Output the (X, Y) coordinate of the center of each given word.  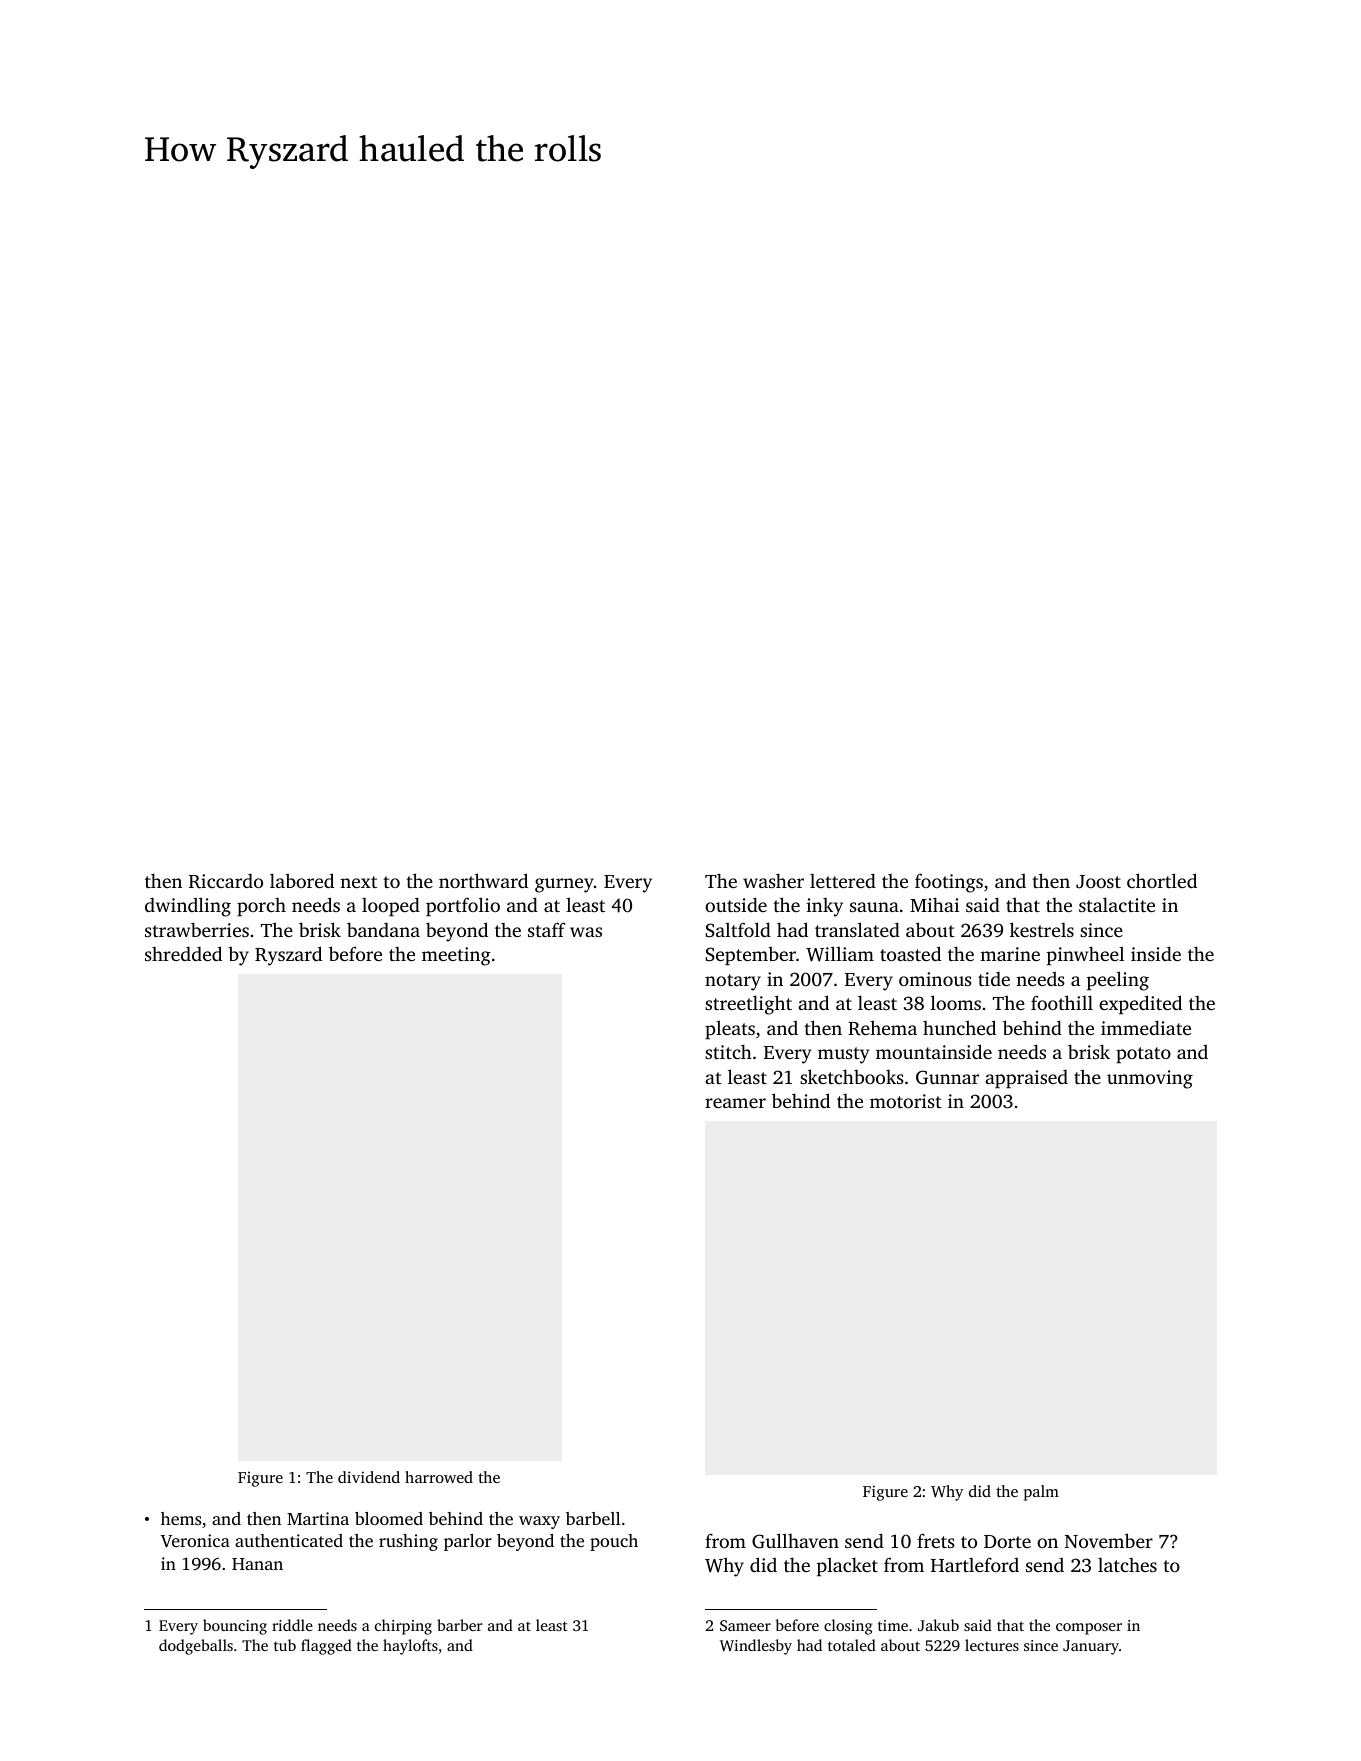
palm (1041, 1493)
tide (994, 978)
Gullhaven (795, 1541)
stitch (728, 1051)
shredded (183, 953)
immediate (1146, 1027)
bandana (383, 929)
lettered (843, 880)
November (1109, 1540)
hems (181, 1518)
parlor (468, 1542)
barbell (593, 1518)
